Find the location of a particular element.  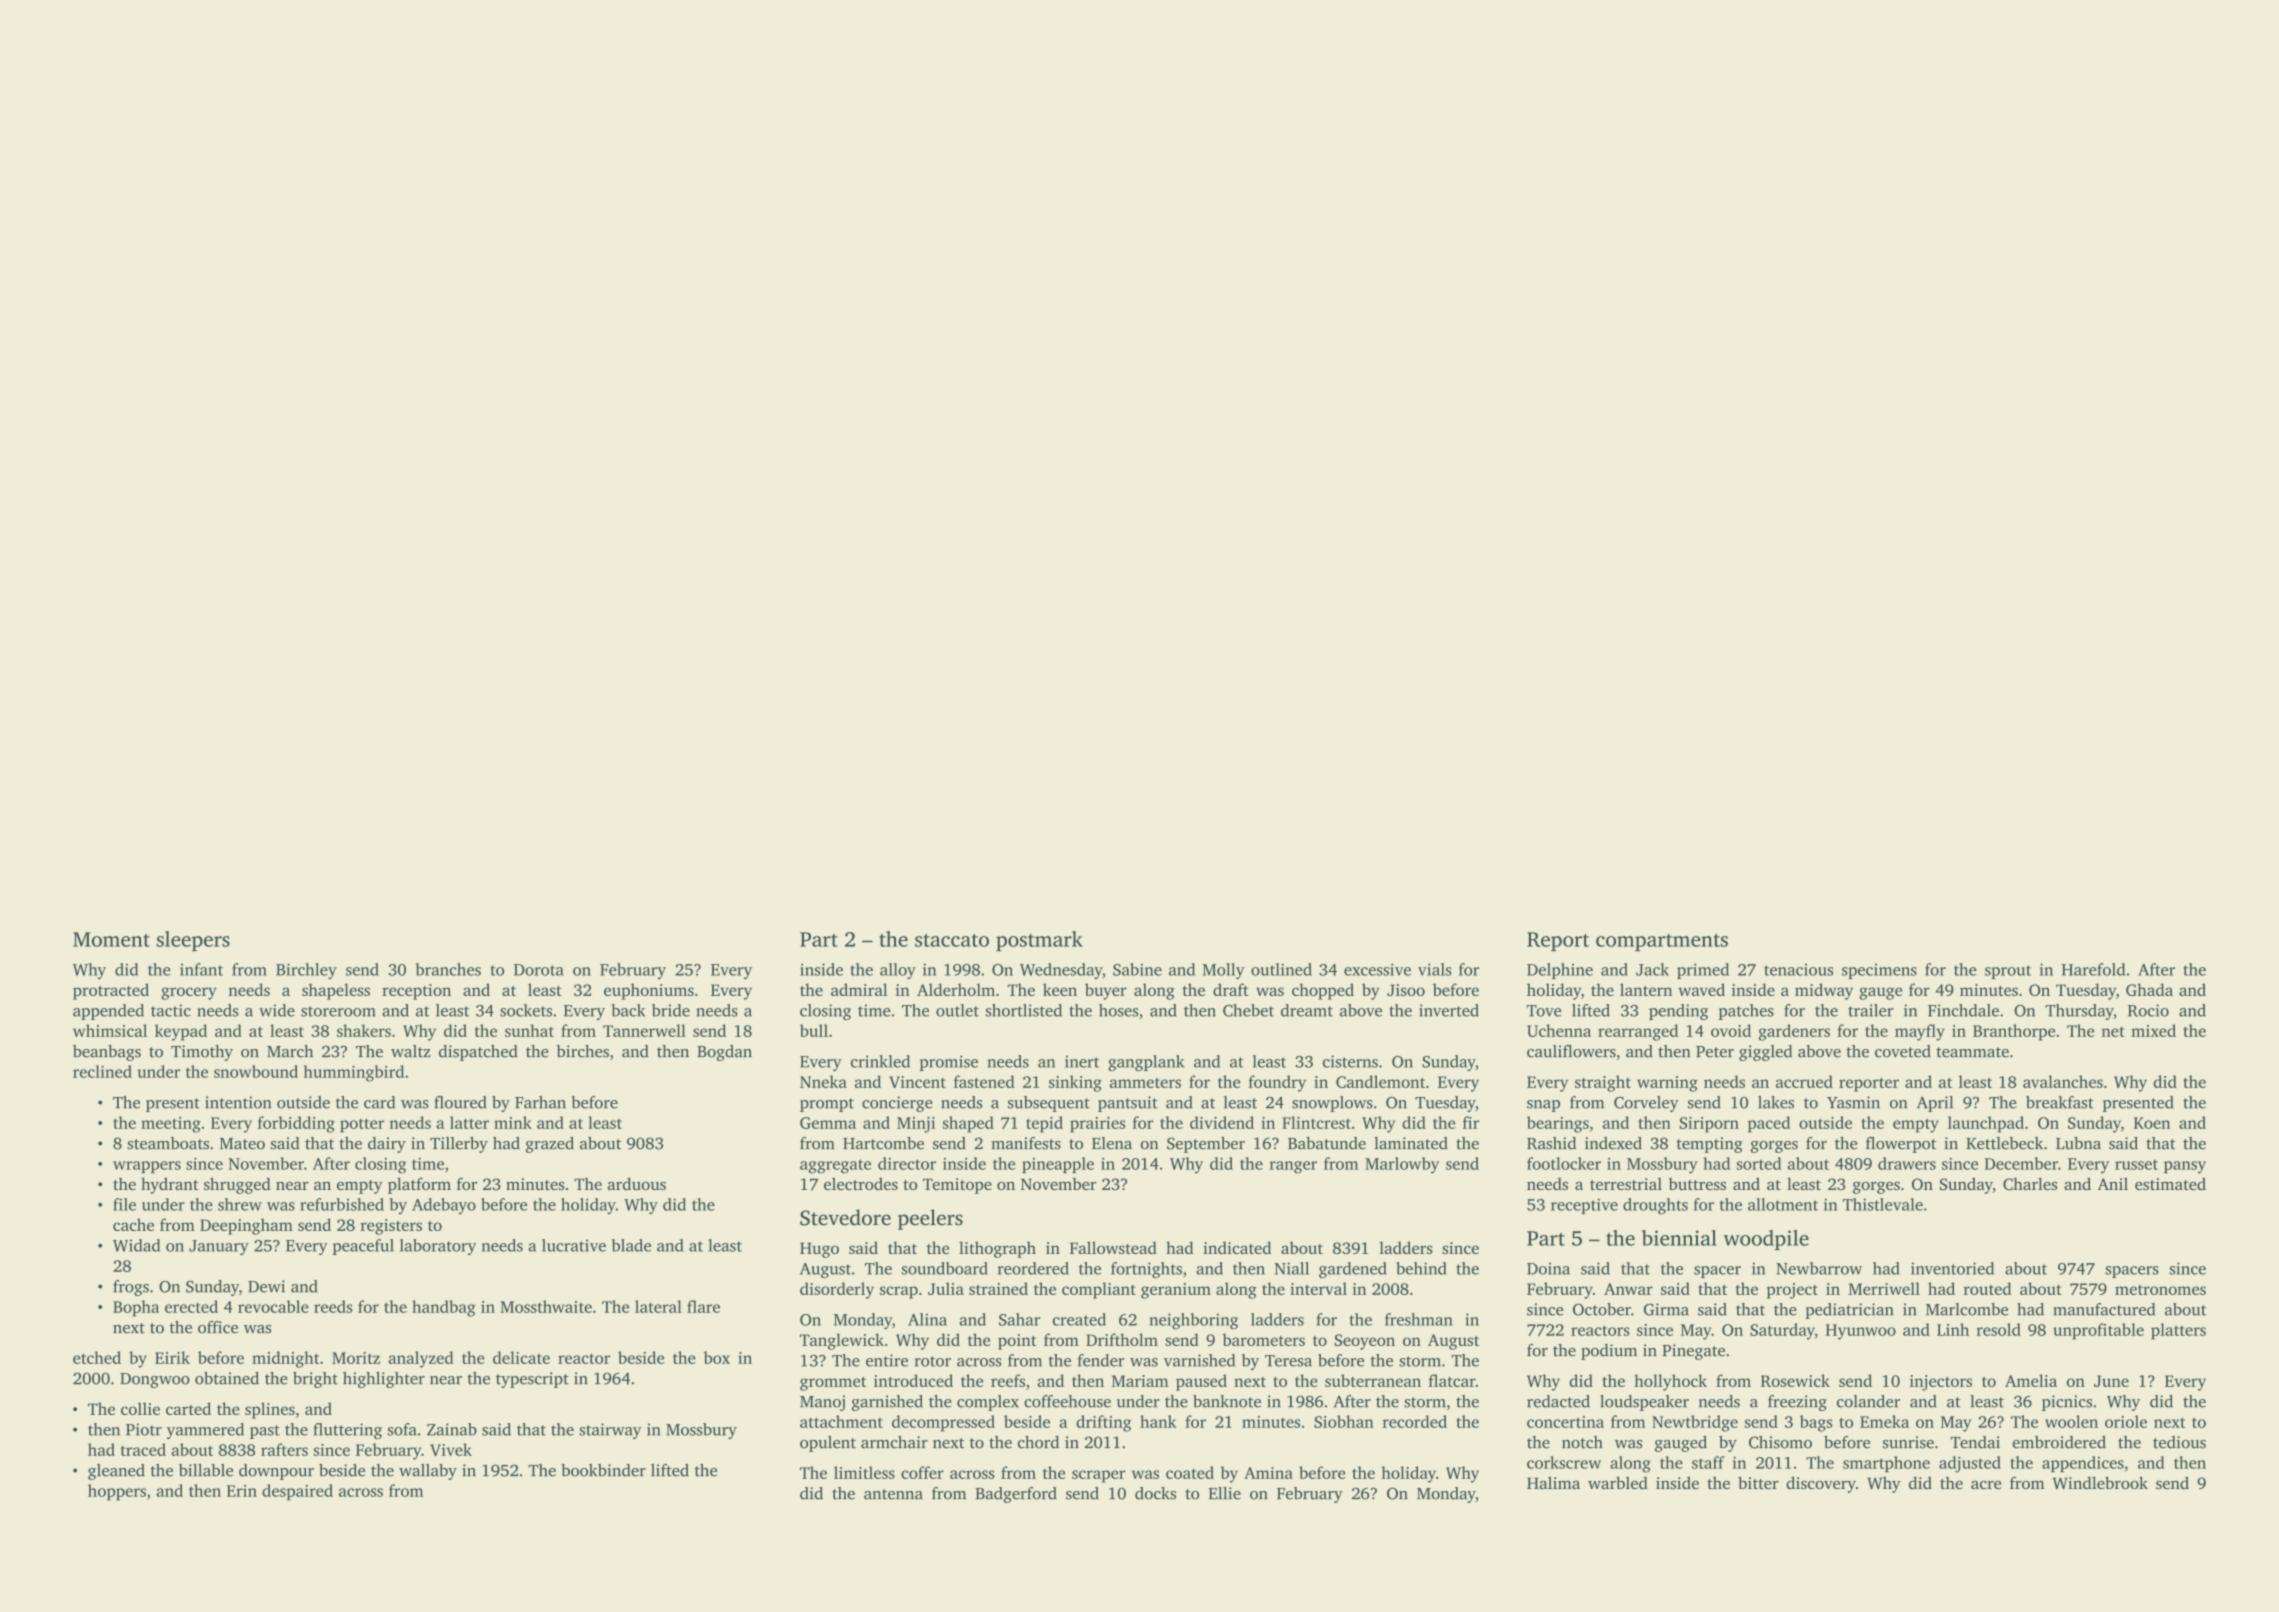

docks is located at coordinates (1155, 1493).
